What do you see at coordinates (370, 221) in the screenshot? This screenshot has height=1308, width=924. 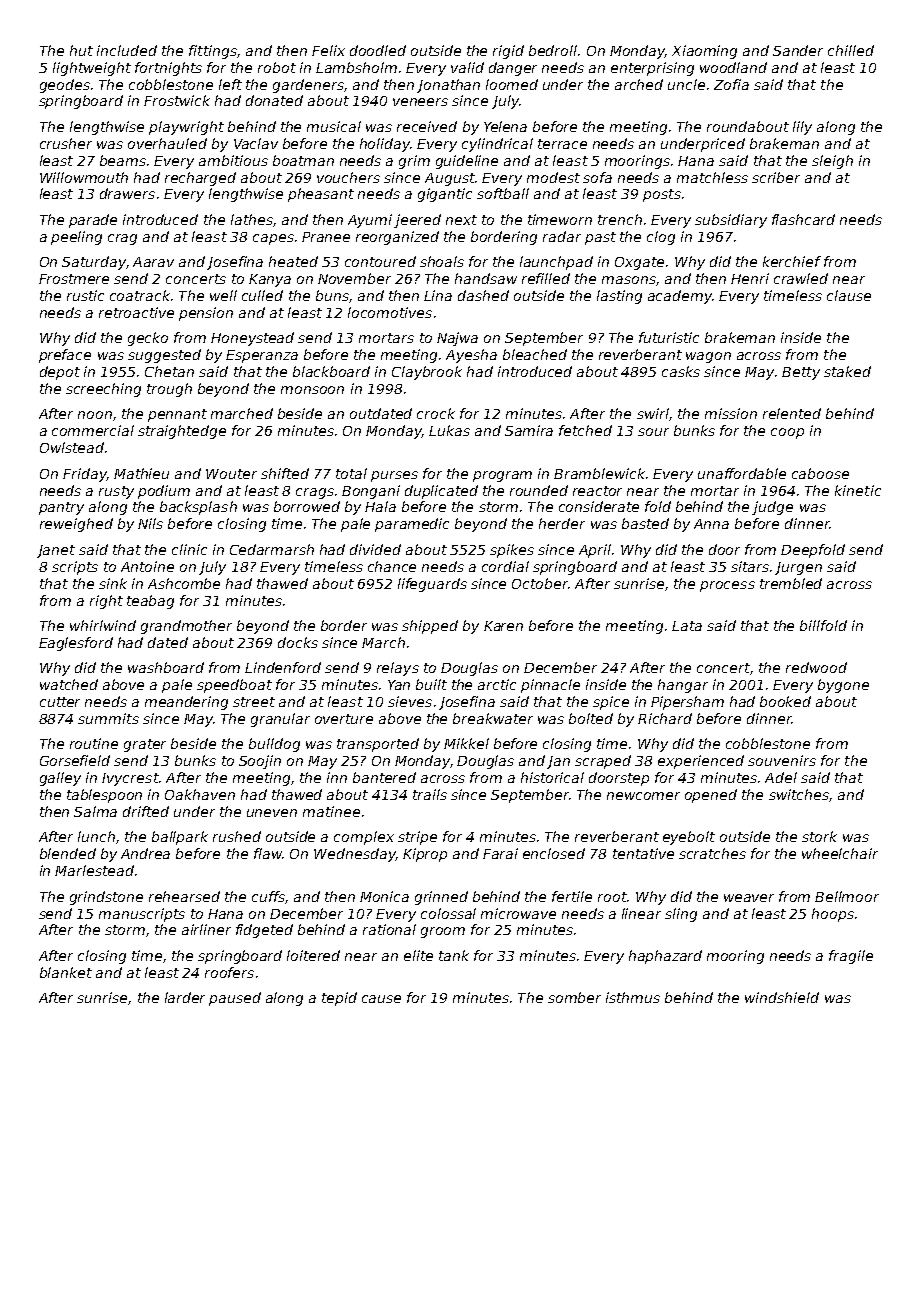 I see `Ayumi` at bounding box center [370, 221].
